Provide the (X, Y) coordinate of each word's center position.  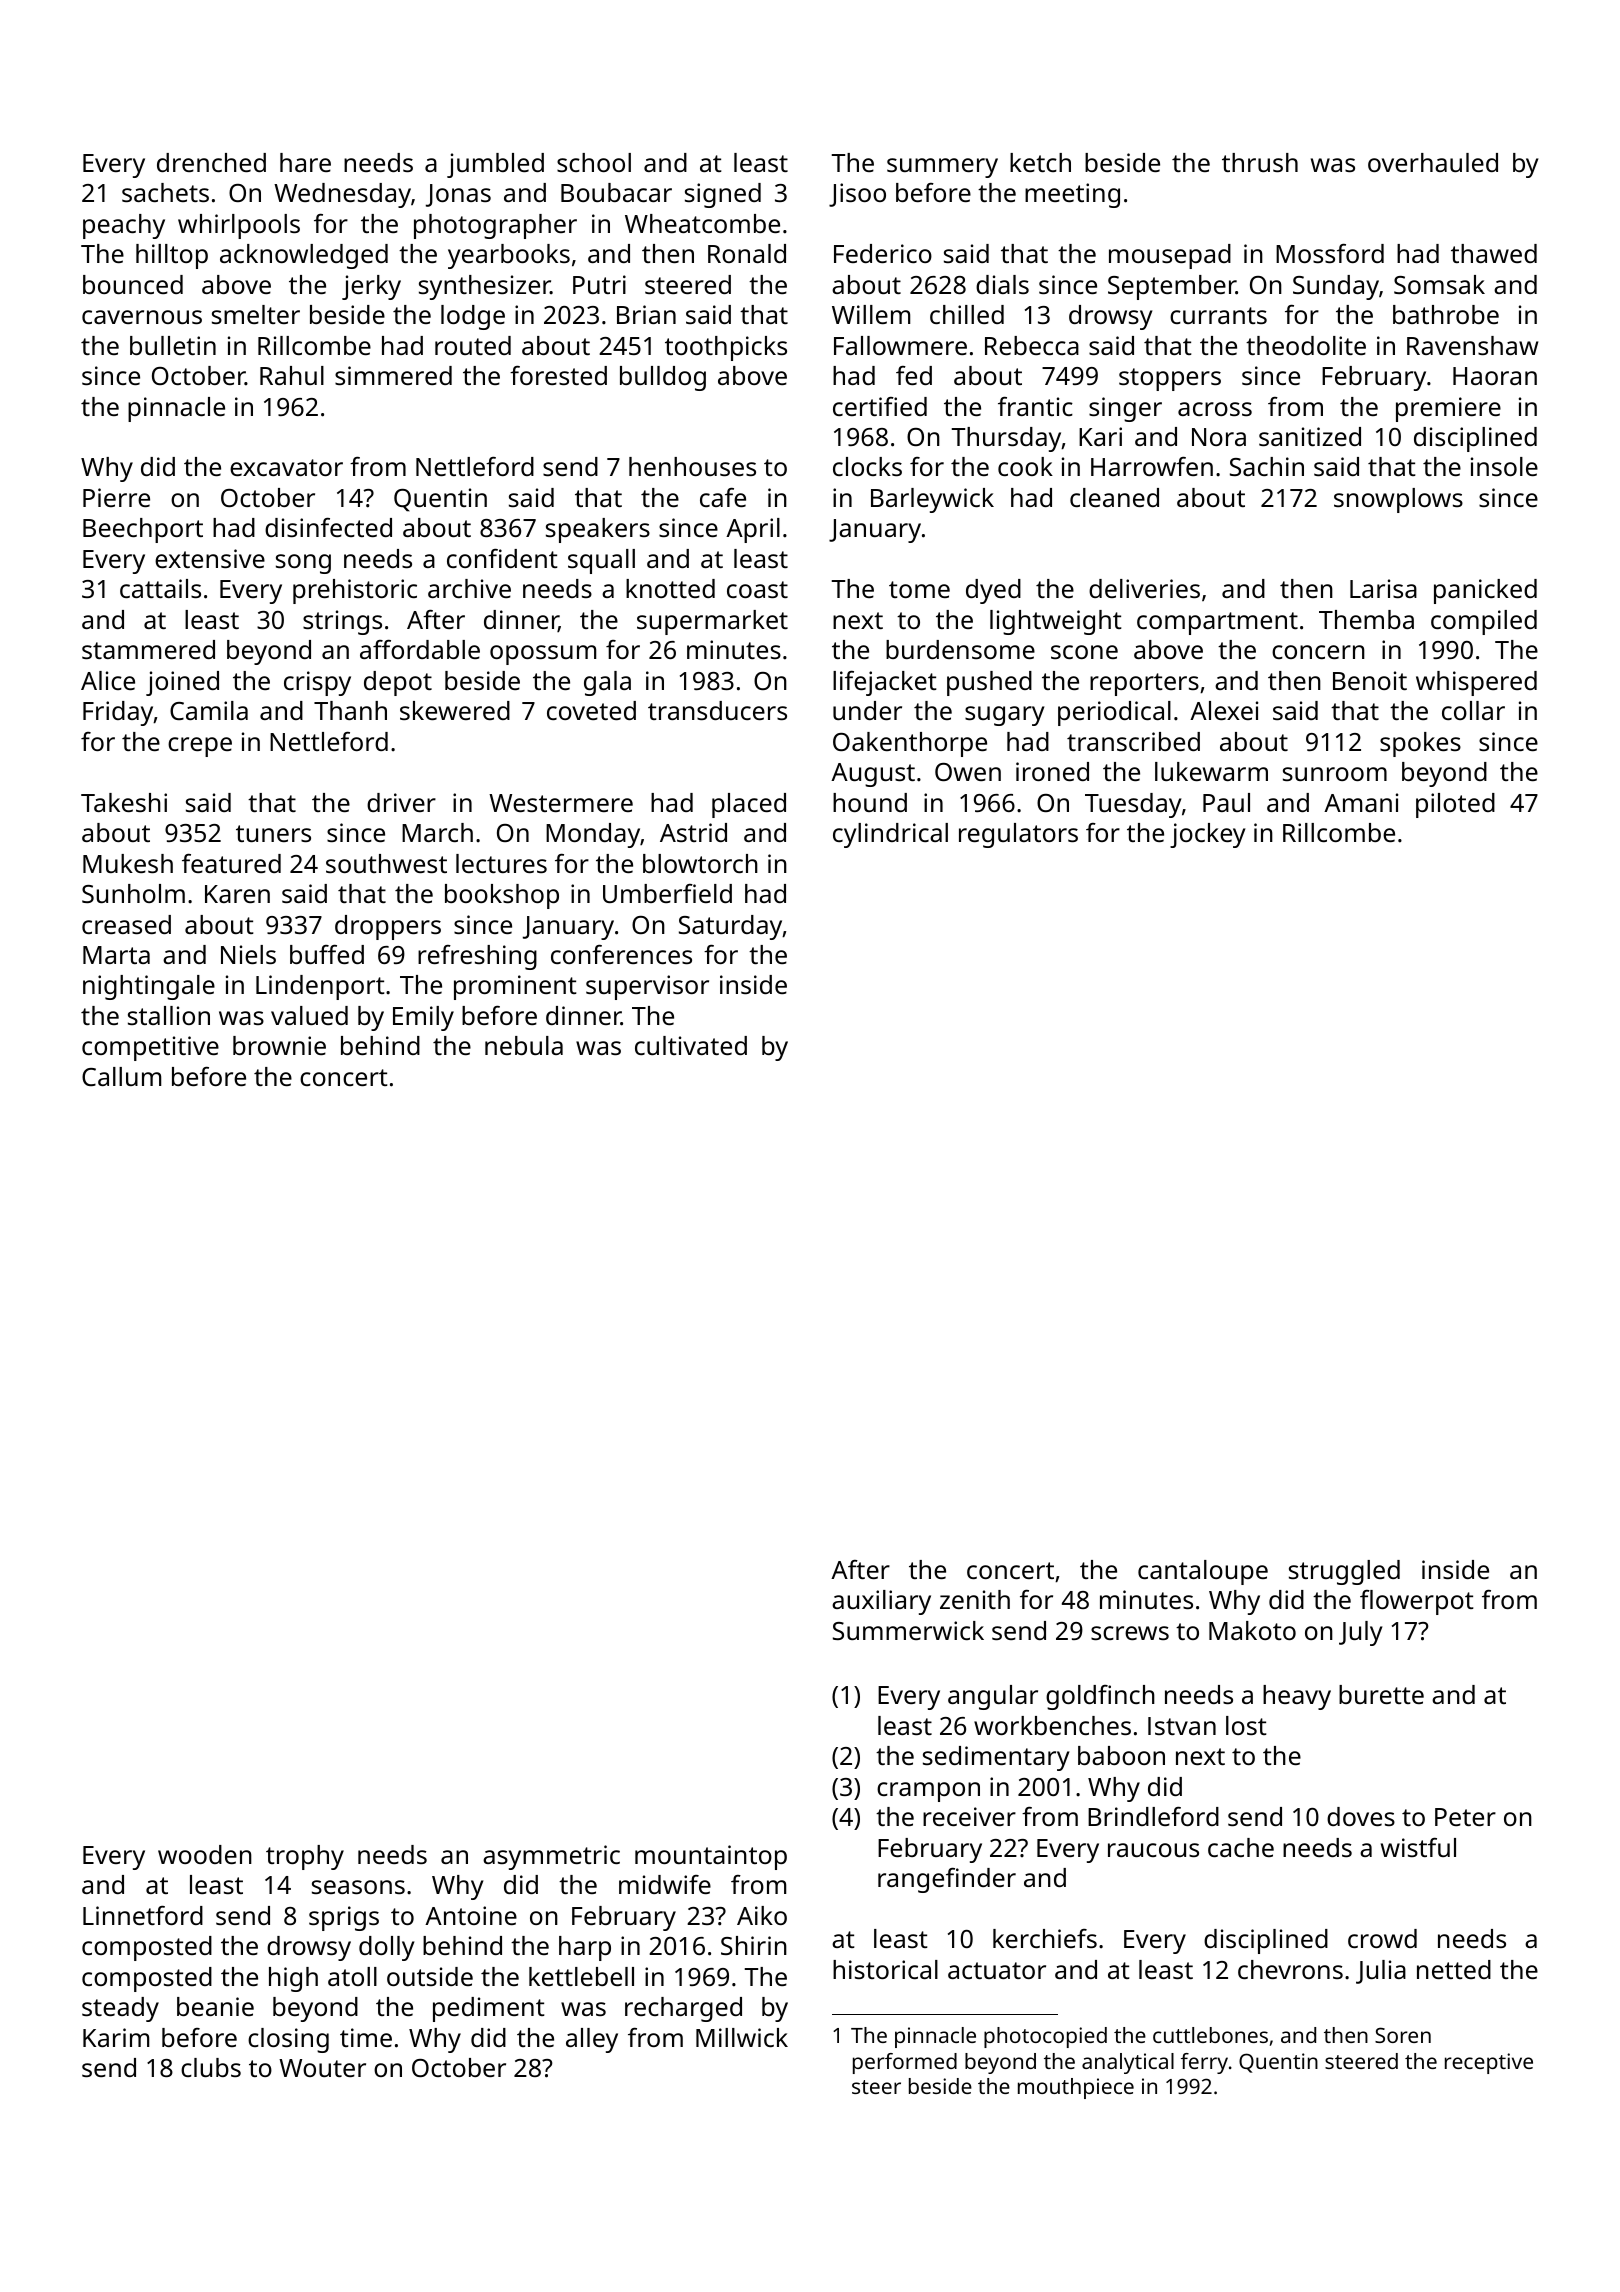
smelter (256, 314)
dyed (993, 591)
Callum (121, 1076)
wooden (205, 1854)
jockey (1207, 835)
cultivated (691, 1045)
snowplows (1398, 500)
